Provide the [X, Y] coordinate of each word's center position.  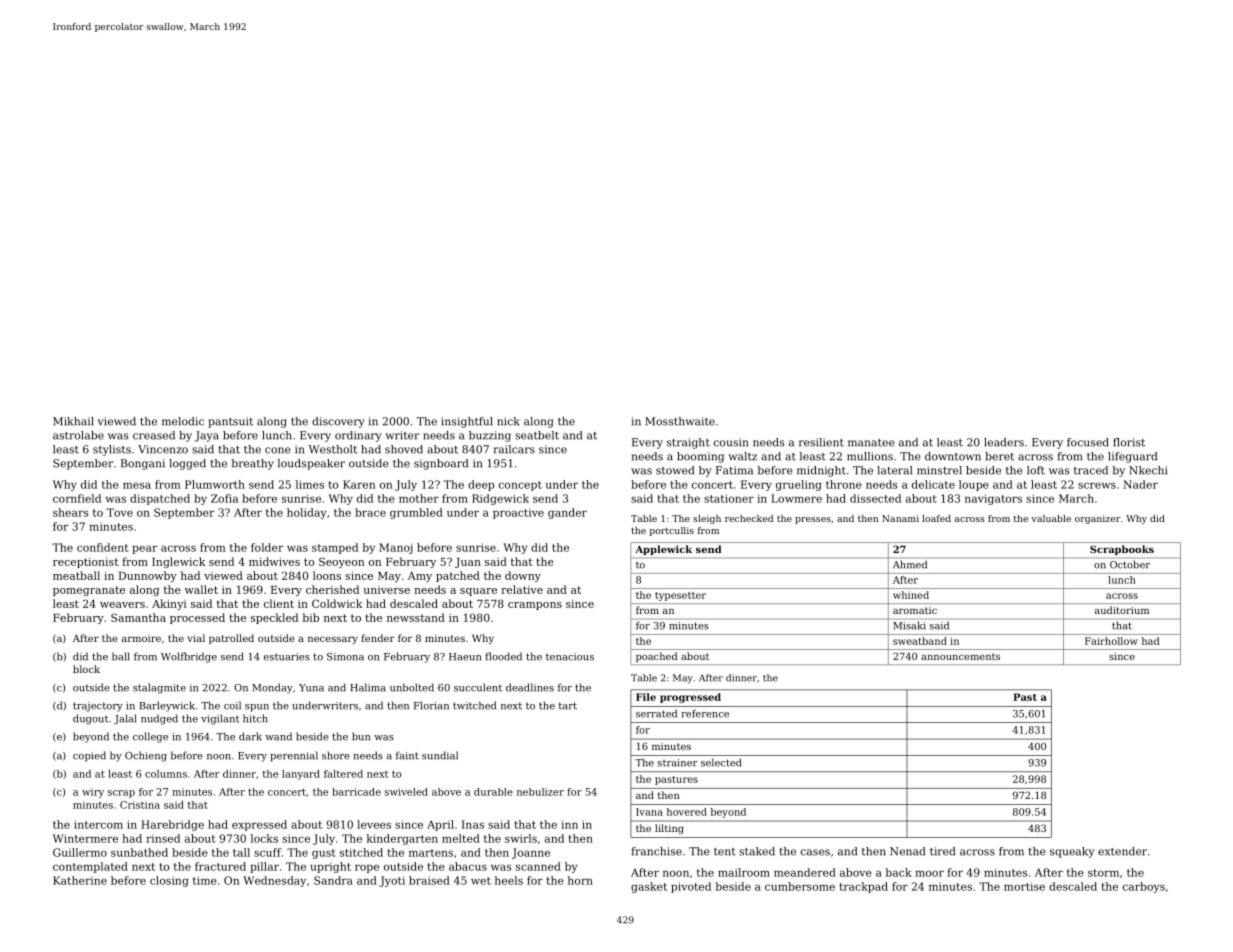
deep [481, 485]
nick [508, 421]
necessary [333, 640]
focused [1088, 442]
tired [942, 851]
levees [374, 824]
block [86, 669]
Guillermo [80, 852]
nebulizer [540, 792]
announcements [960, 656]
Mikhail [73, 421]
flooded [503, 656]
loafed [936, 518]
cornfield [77, 498]
